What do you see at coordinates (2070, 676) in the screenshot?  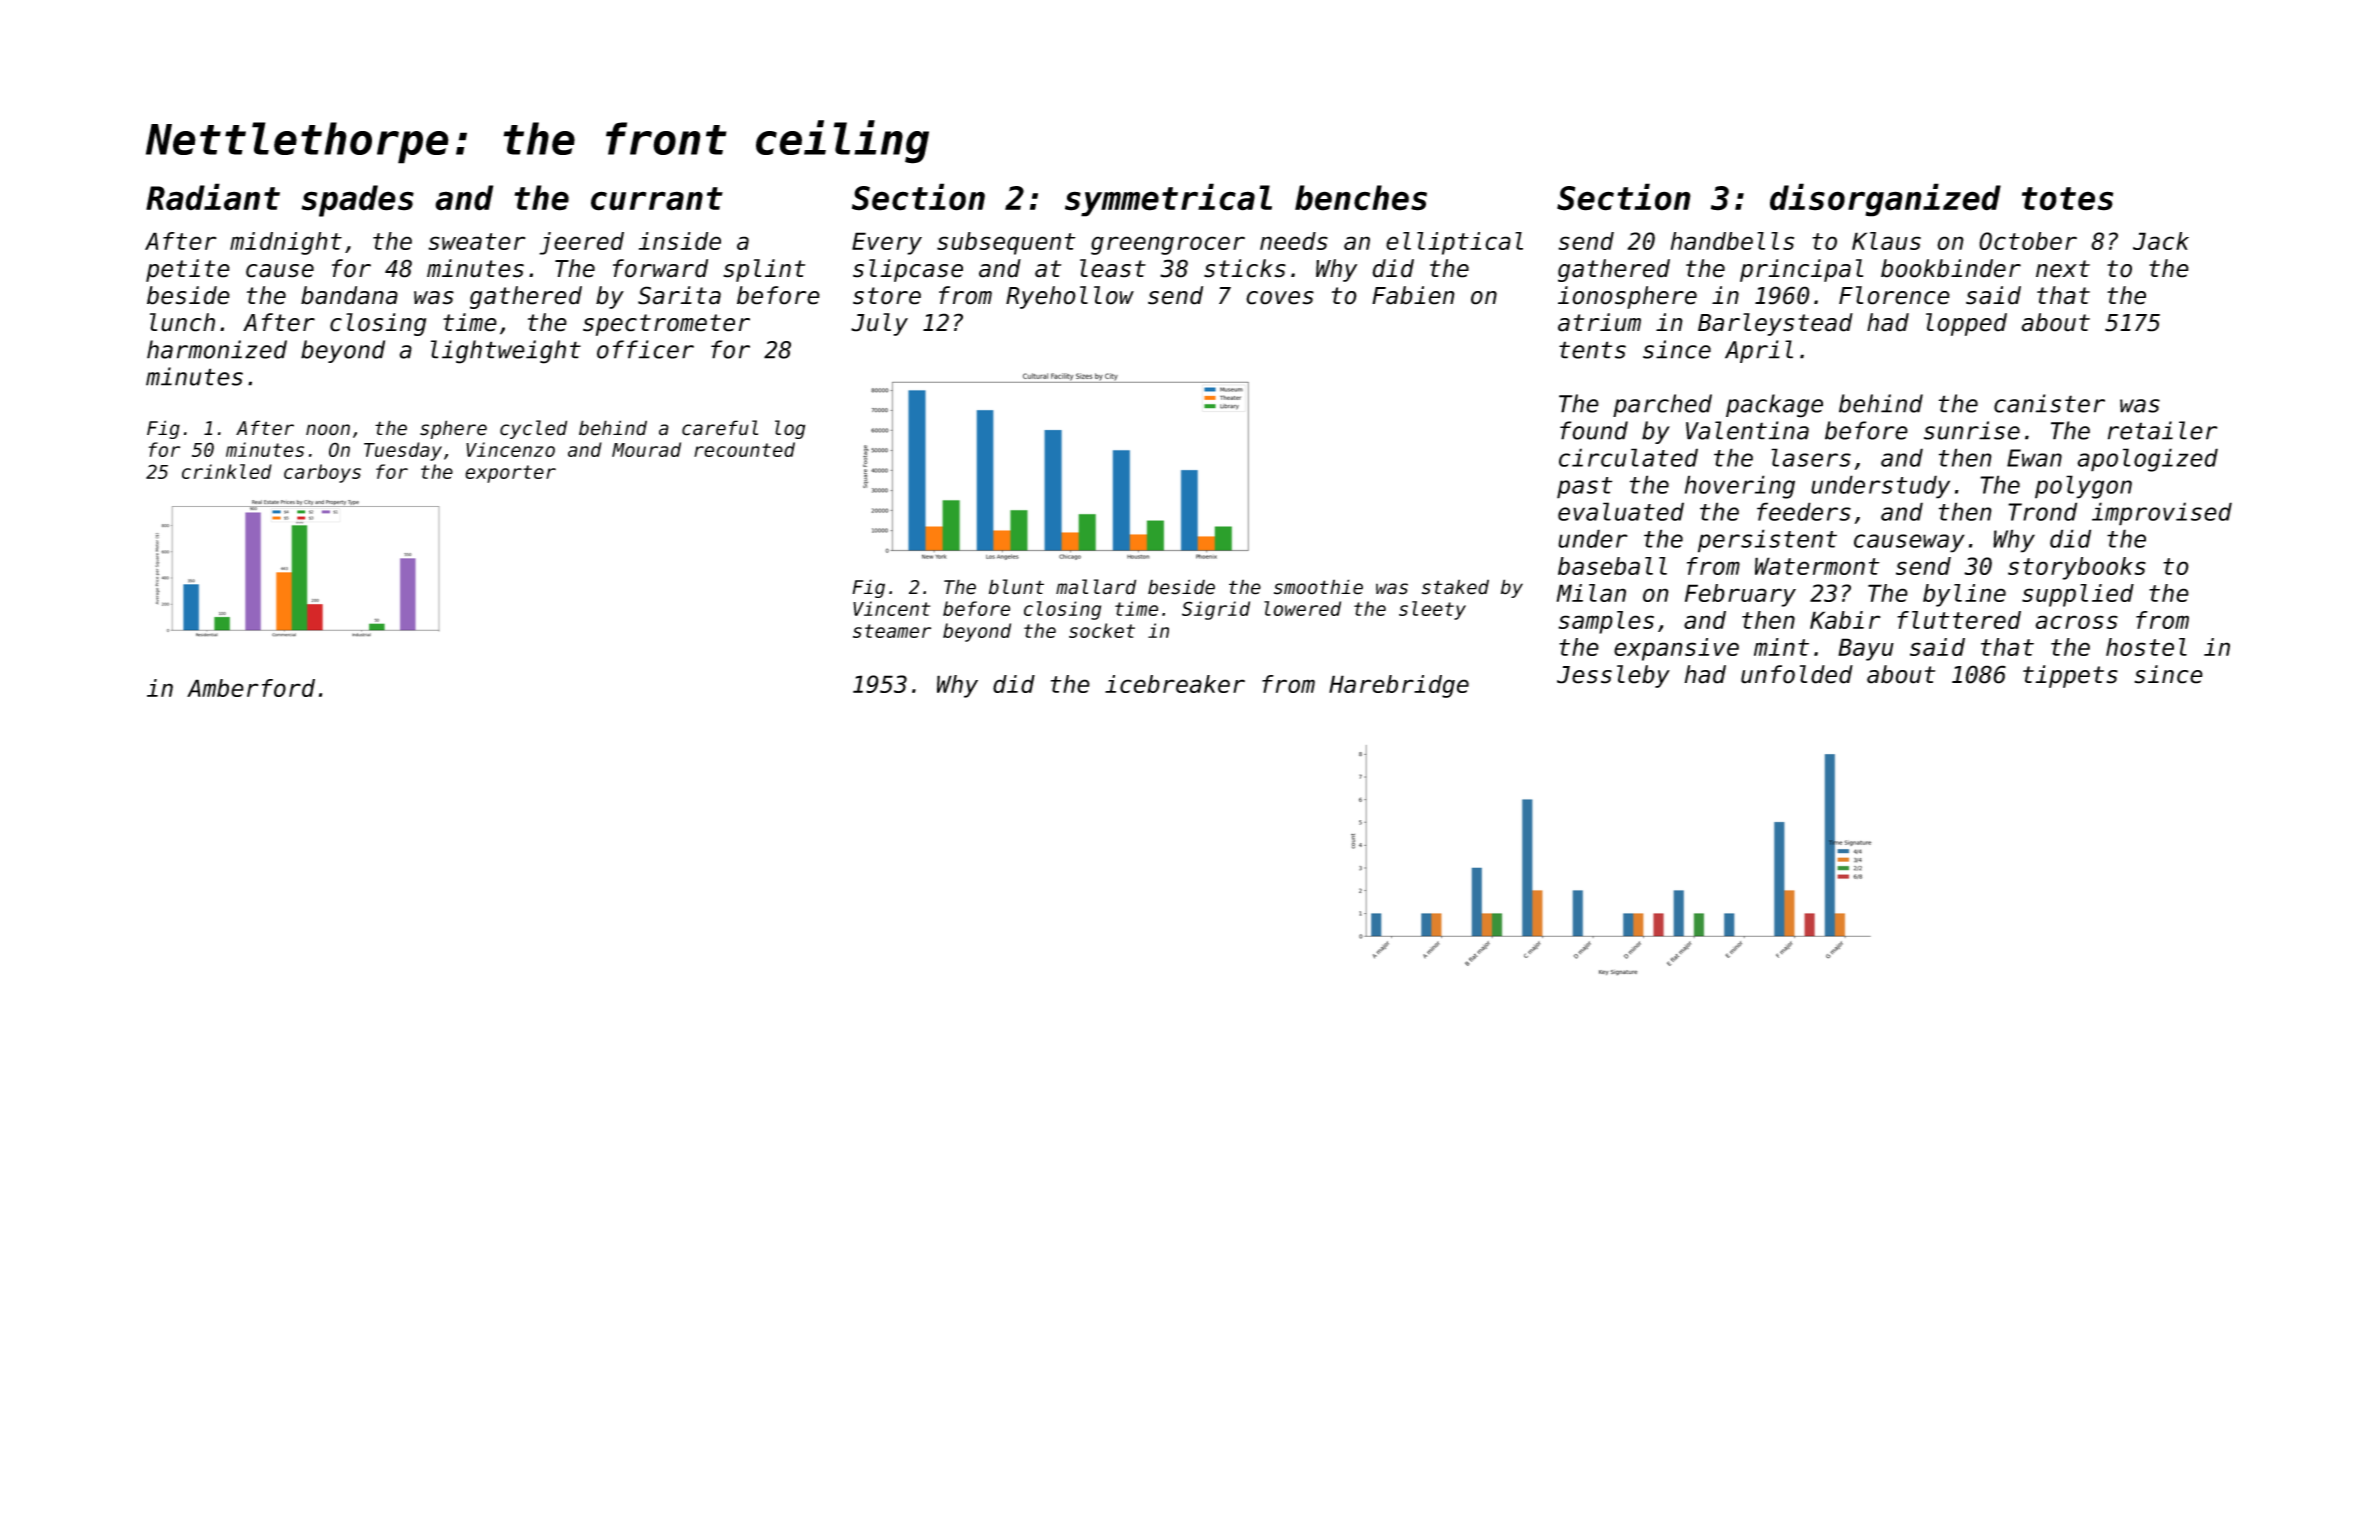 I see `tippets` at bounding box center [2070, 676].
